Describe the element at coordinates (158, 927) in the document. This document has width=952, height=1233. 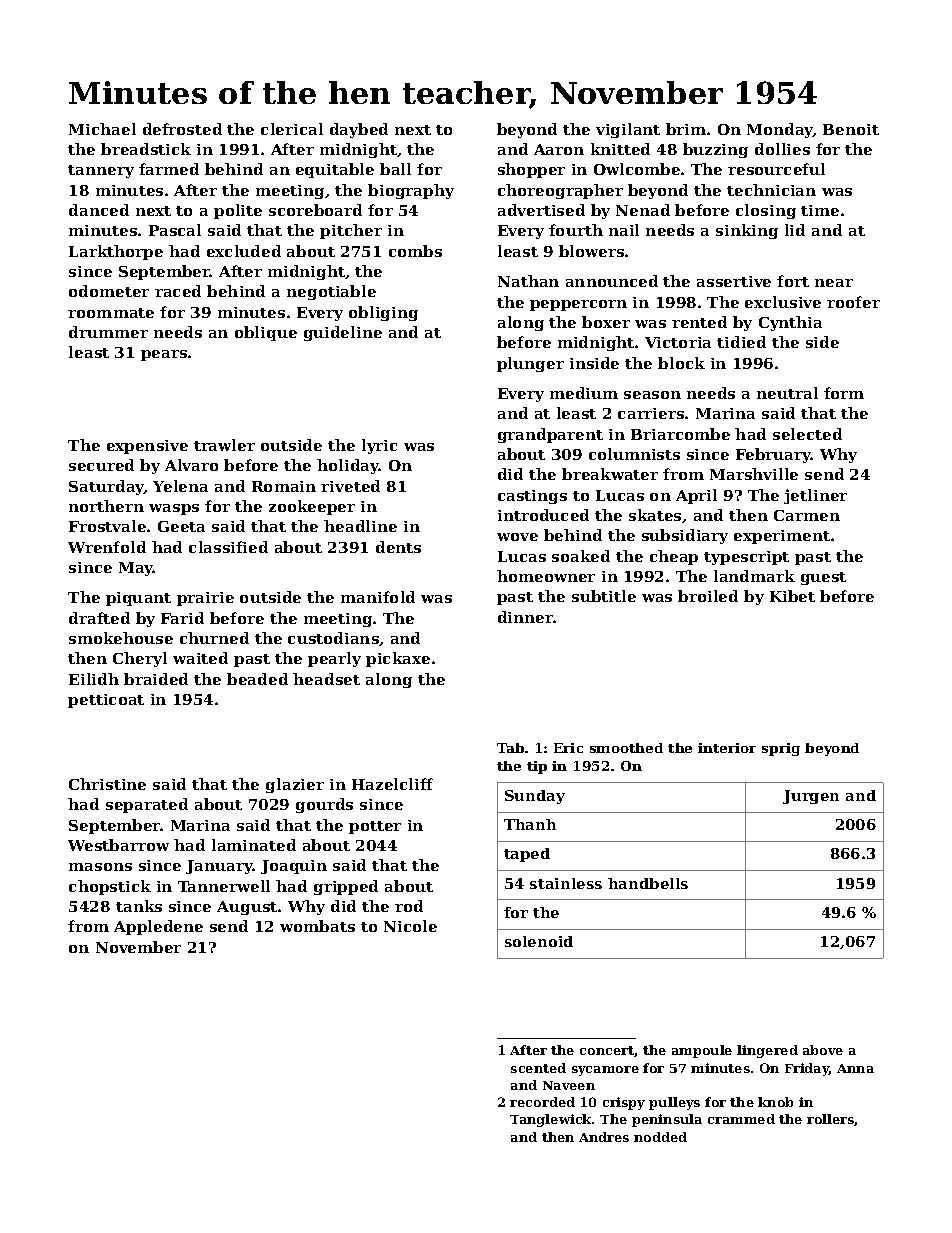
I see `Appledene` at that location.
